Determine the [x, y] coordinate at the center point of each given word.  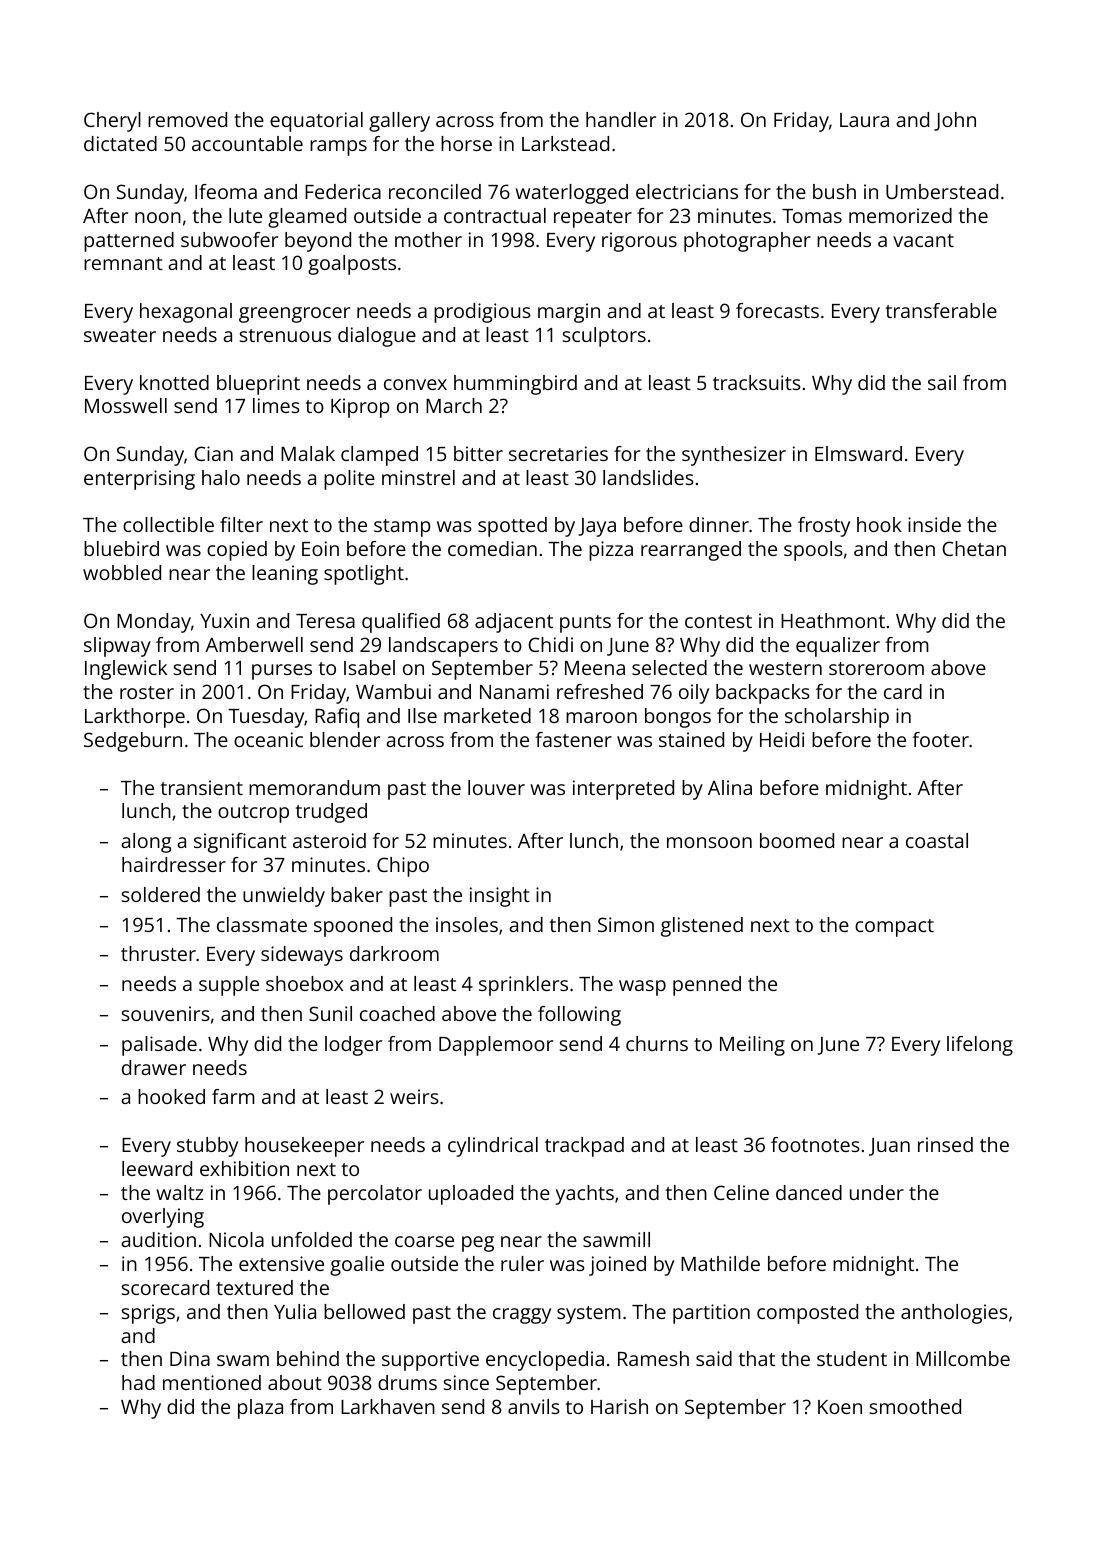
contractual [495, 215]
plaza [260, 1409]
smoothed [915, 1406]
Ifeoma [226, 191]
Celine [741, 1192]
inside [934, 524]
